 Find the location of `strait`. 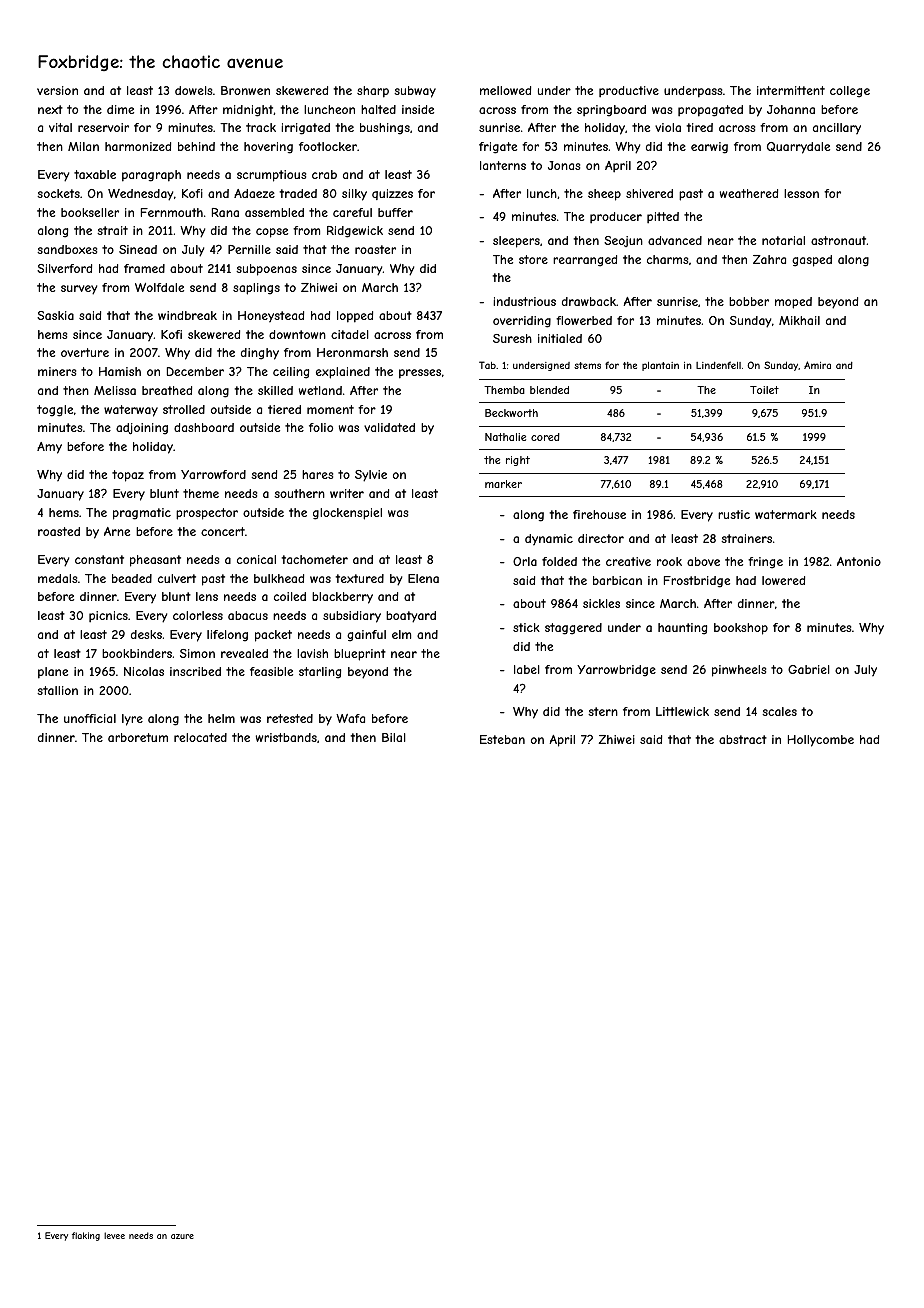

strait is located at coordinates (112, 230).
